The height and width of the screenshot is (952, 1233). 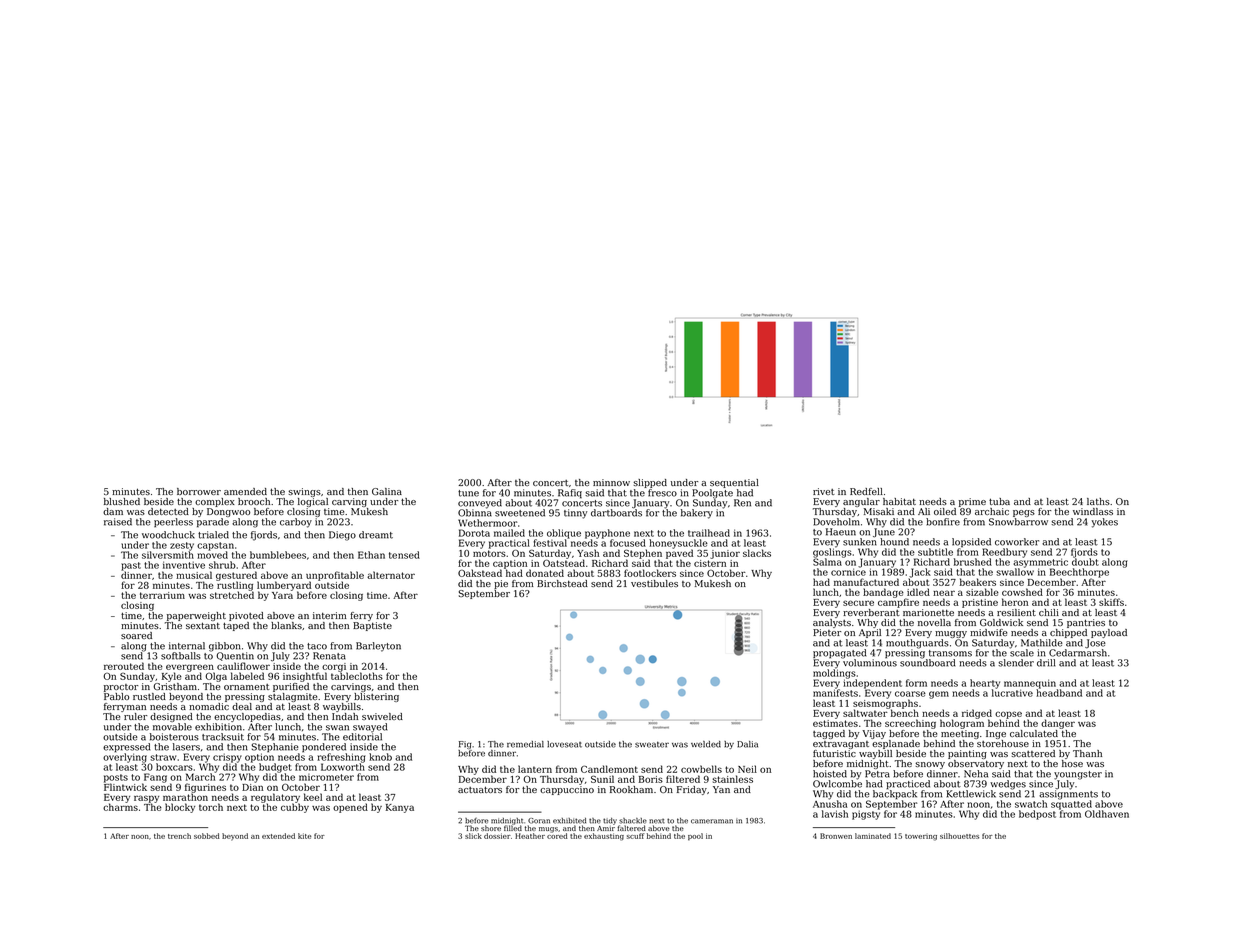 What do you see at coordinates (654, 583) in the screenshot?
I see `vestibules` at bounding box center [654, 583].
